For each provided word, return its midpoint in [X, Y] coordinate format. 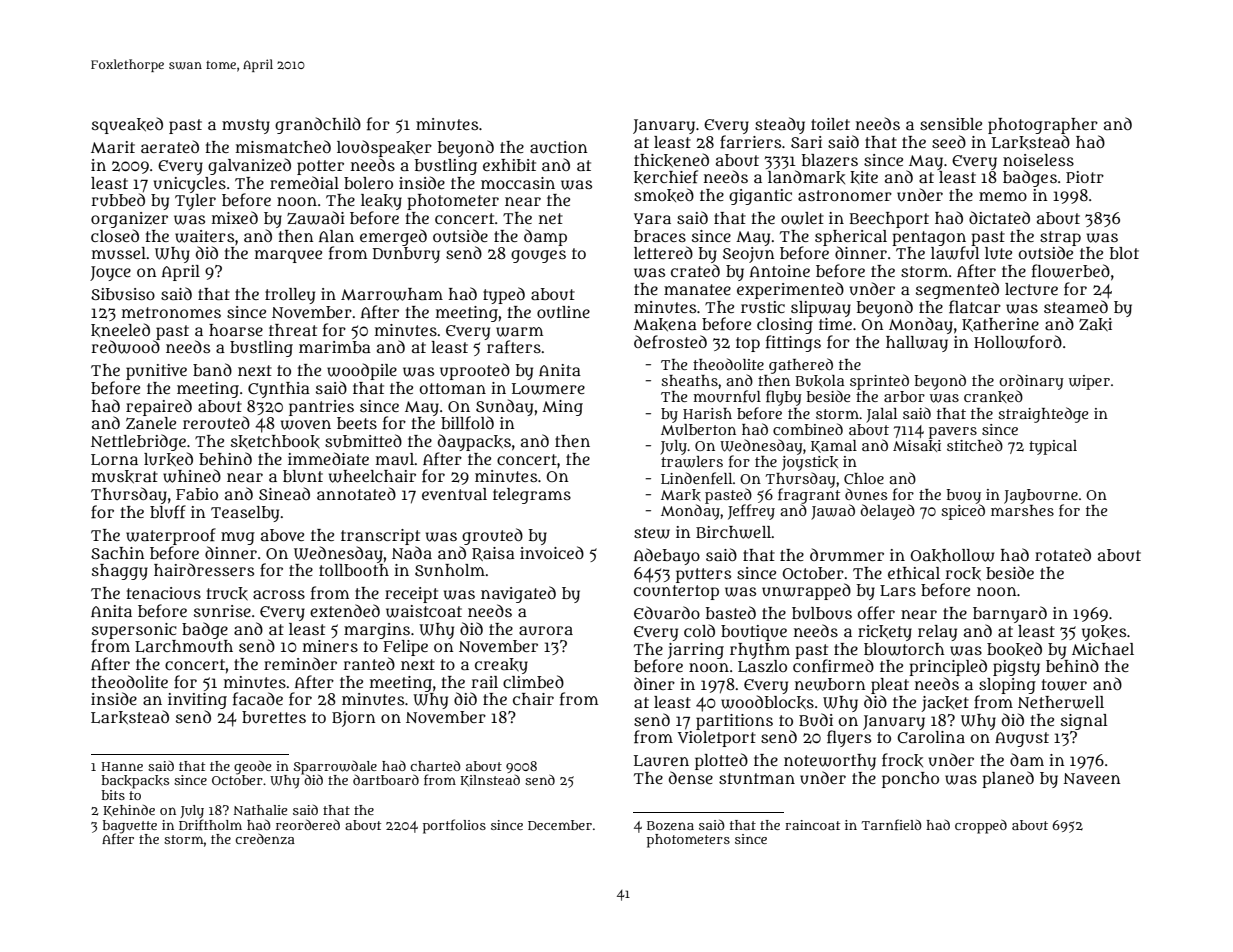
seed [949, 141]
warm [519, 332]
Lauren [661, 760]
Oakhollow [953, 556]
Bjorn [354, 719]
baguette [130, 826]
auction [559, 147]
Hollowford [1018, 342]
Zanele [151, 423]
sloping [1007, 686]
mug [238, 538]
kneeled [120, 330]
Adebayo [667, 556]
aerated [170, 146]
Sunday [504, 407]
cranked [993, 396]
